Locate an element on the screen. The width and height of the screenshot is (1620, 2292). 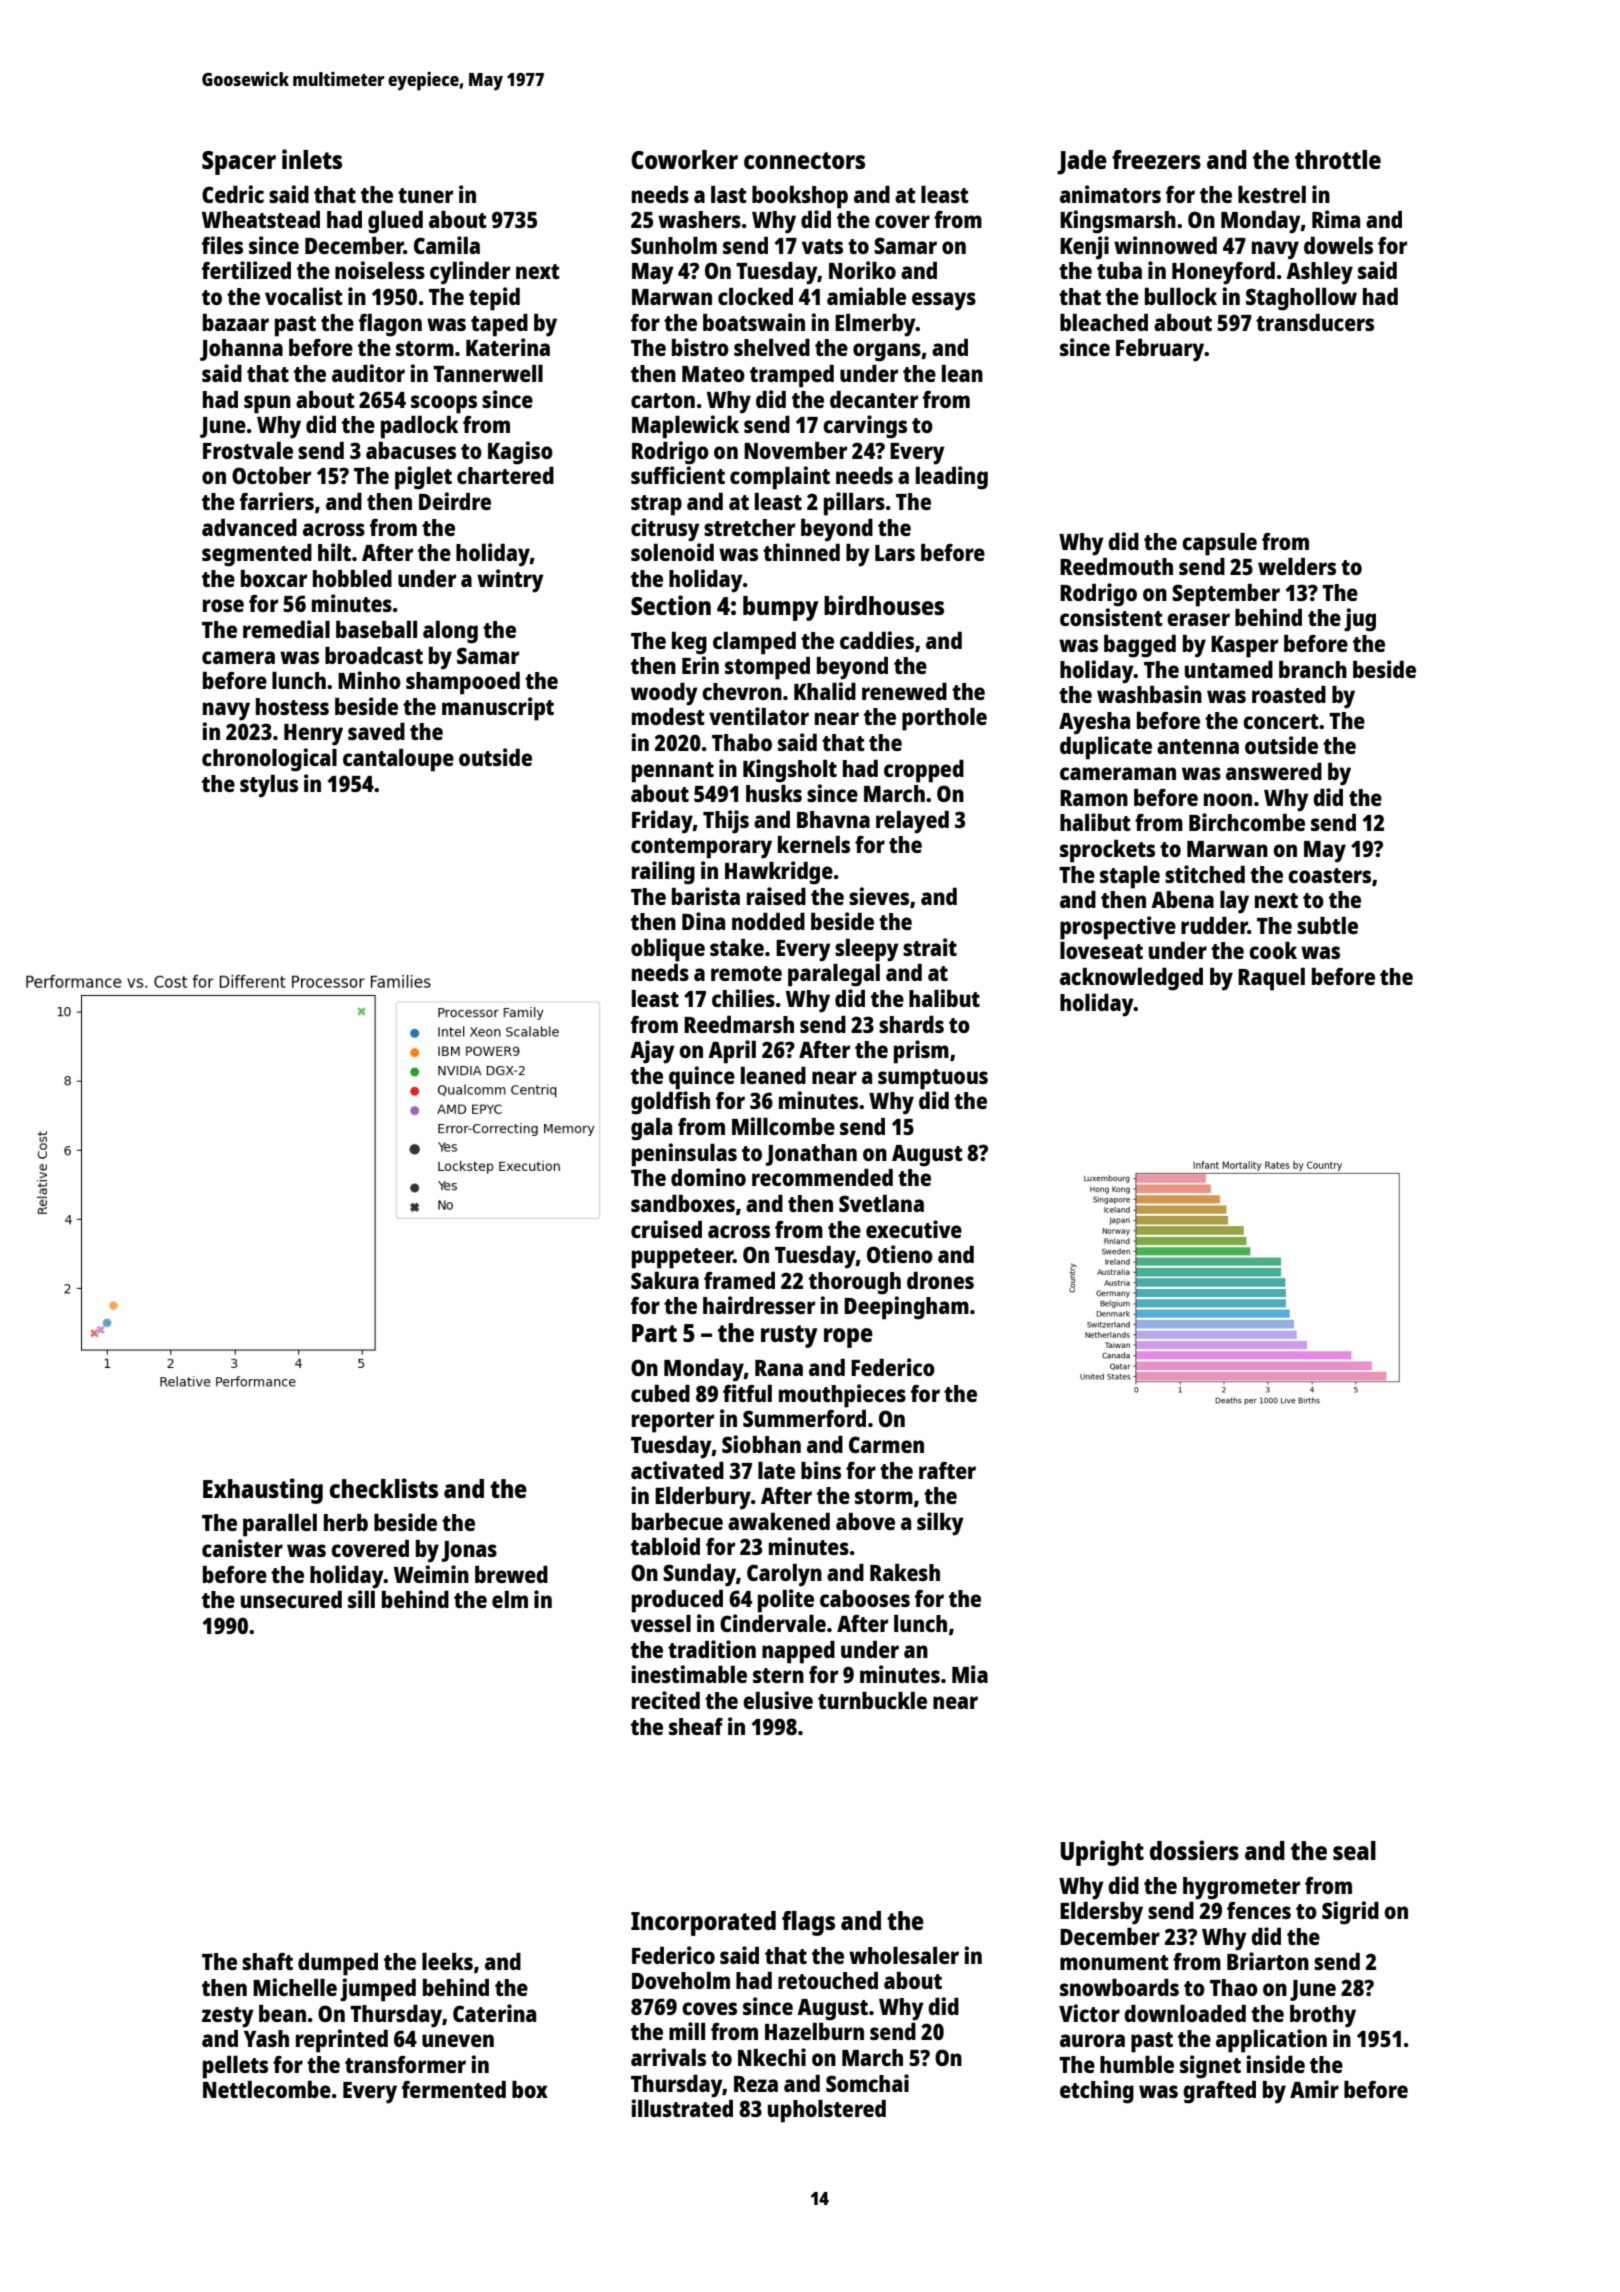
Frostvale is located at coordinates (248, 450).
